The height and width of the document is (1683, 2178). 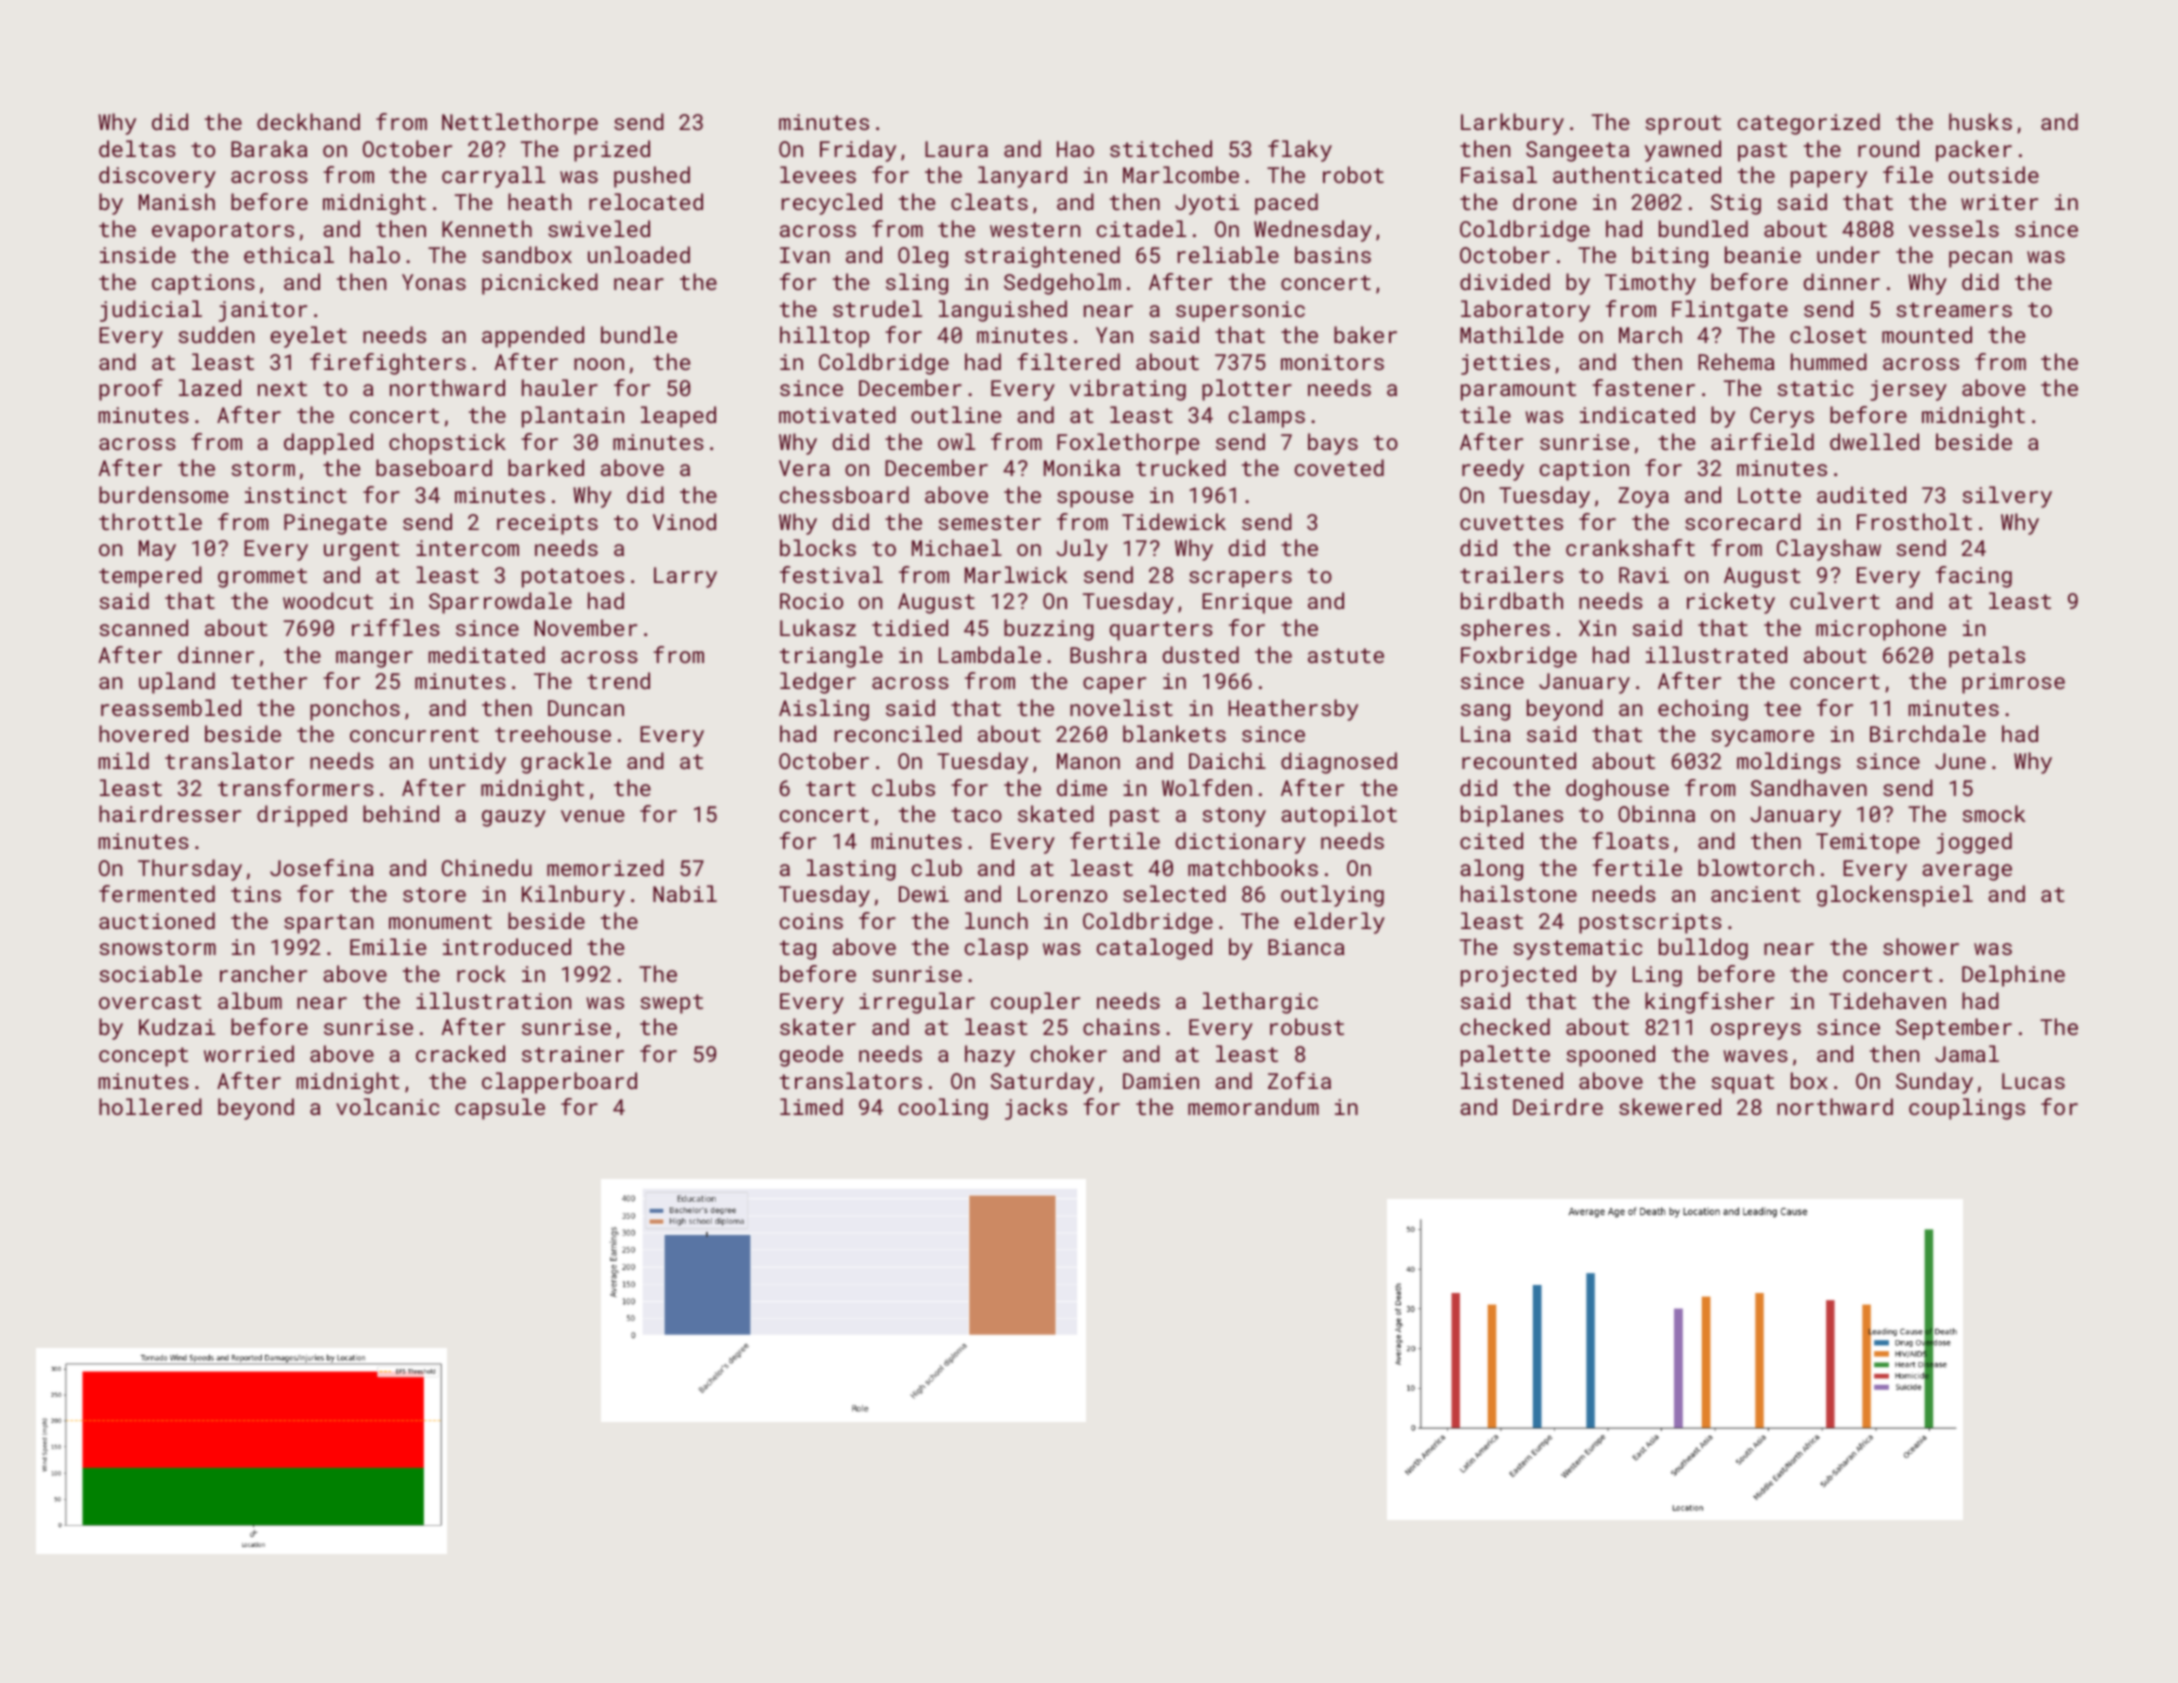 What do you see at coordinates (1987, 657) in the document?
I see `petals` at bounding box center [1987, 657].
